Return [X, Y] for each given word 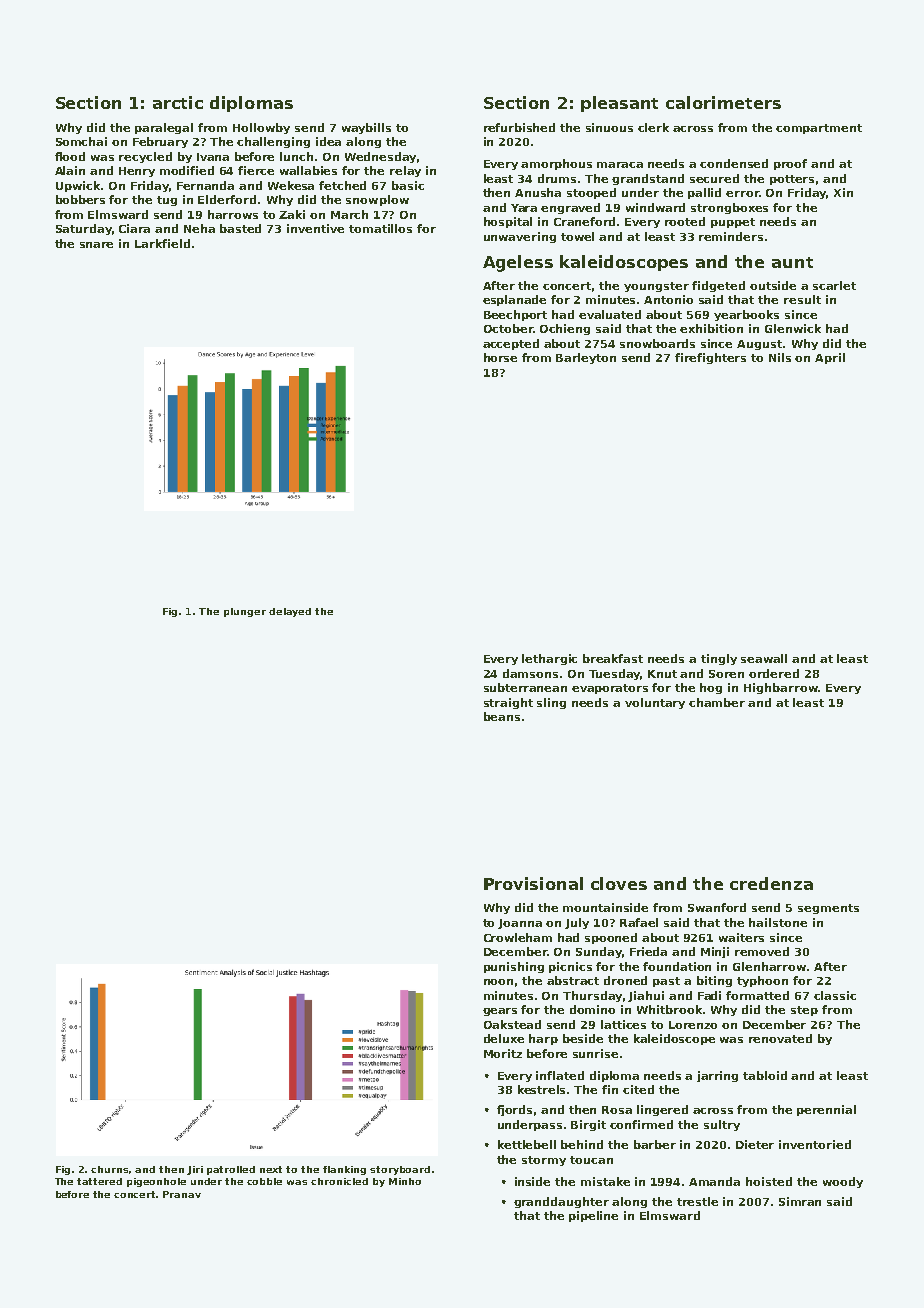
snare [96, 245]
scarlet [834, 285]
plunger [245, 612]
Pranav [182, 1194]
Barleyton [586, 358]
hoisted [769, 1181]
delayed [290, 612]
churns [109, 1169]
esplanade [514, 300]
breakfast [613, 658]
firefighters [710, 358]
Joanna [520, 924]
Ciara [134, 228]
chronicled [339, 1181]
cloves [619, 883]
